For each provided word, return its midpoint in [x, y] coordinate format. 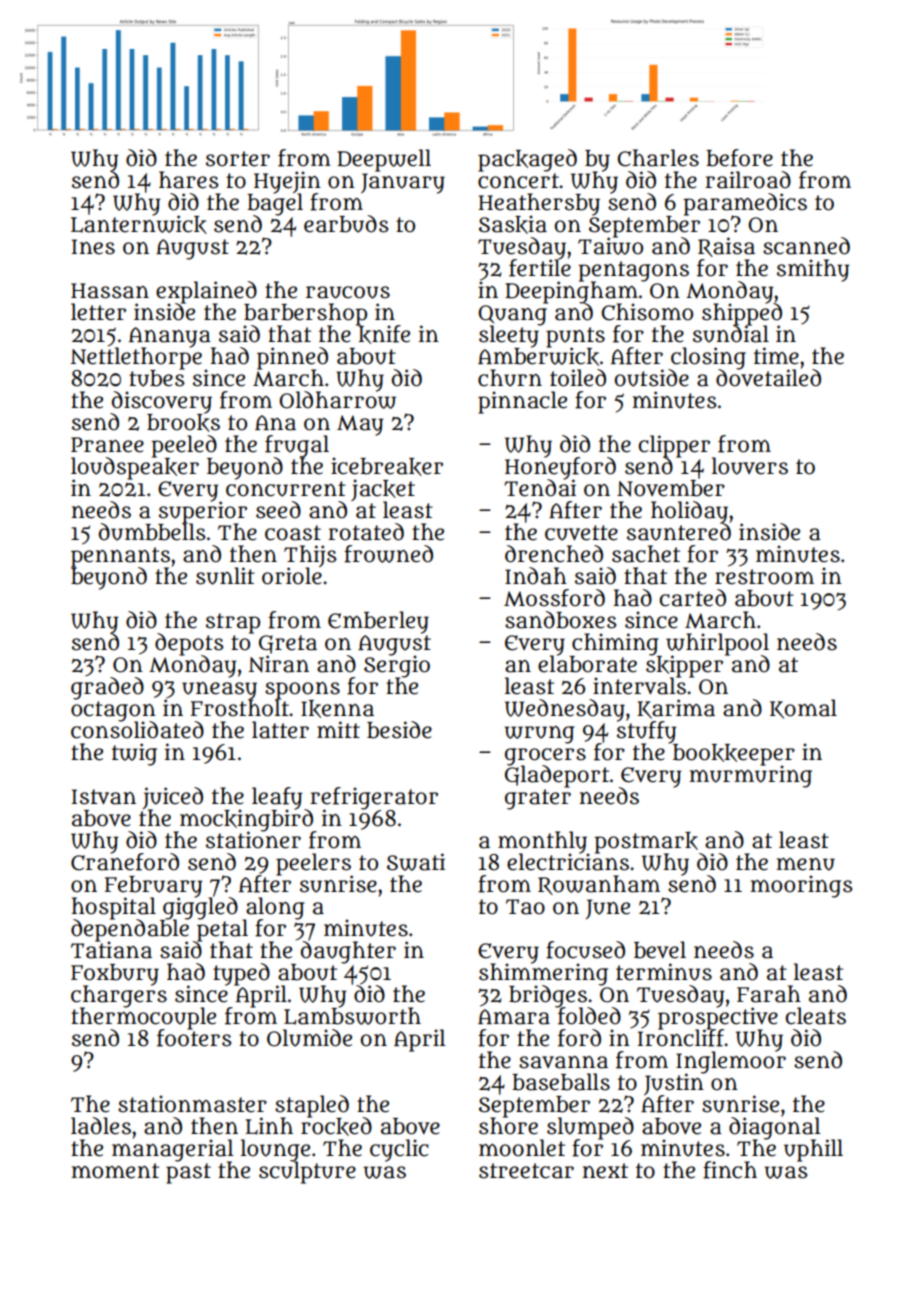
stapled [312, 1106]
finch [730, 1170]
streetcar [526, 1171]
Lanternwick [139, 225]
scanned [806, 246]
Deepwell [384, 160]
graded [107, 688]
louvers [750, 466]
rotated [366, 532]
